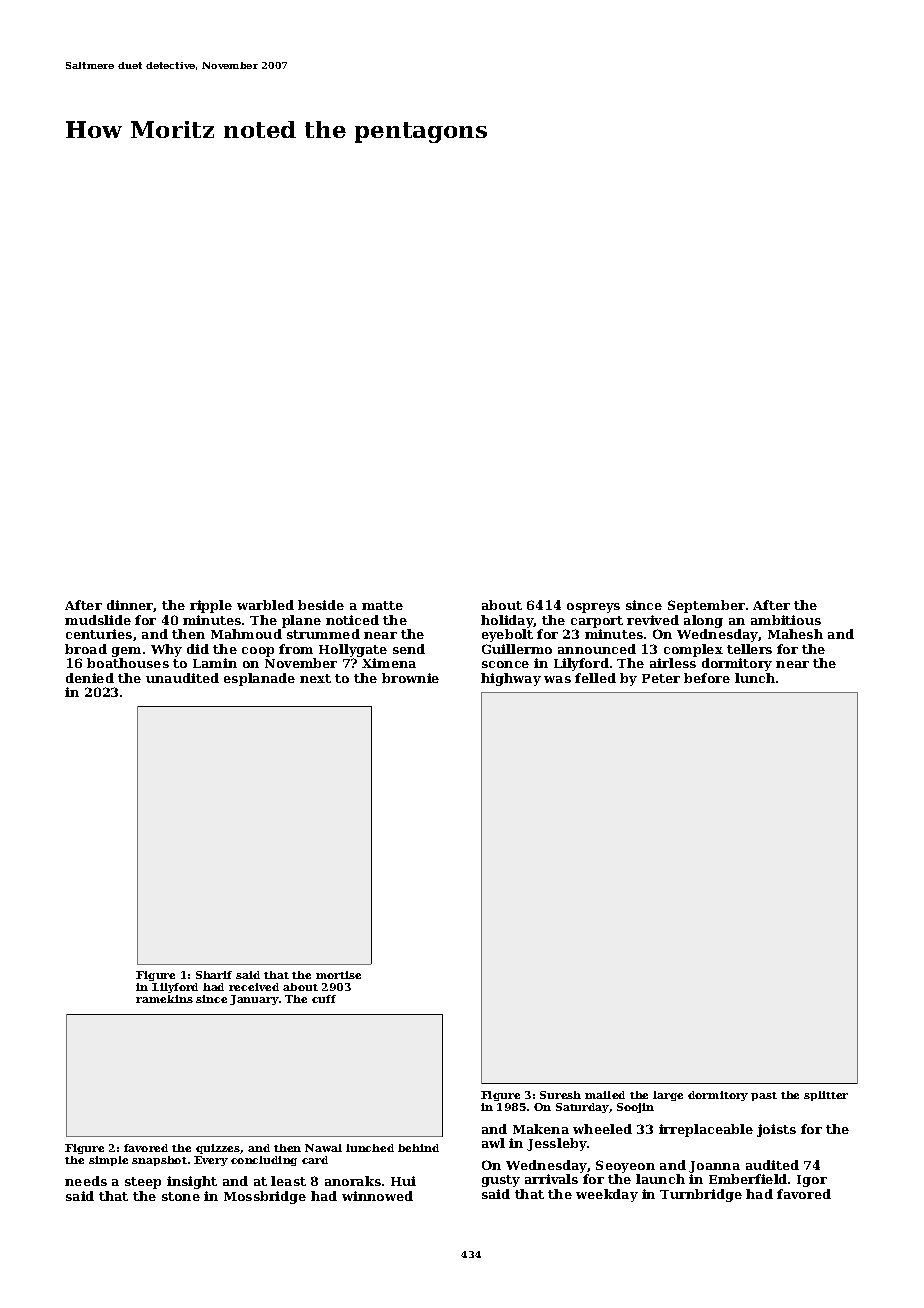 The height and width of the image is (1308, 924). Describe the element at coordinates (418, 1148) in the image. I see `behind` at that location.
